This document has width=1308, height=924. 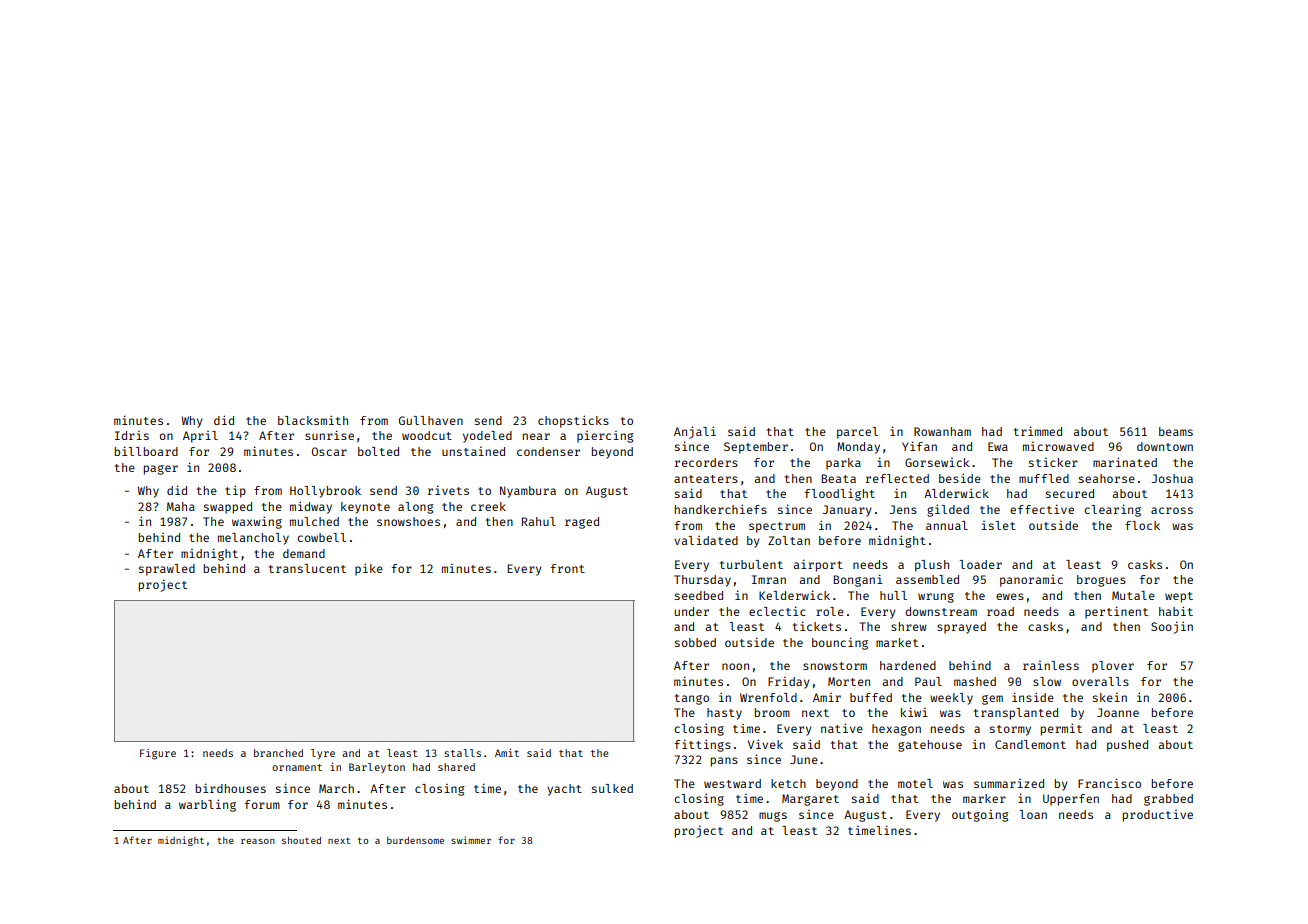 I want to click on outgoing, so click(x=980, y=816).
